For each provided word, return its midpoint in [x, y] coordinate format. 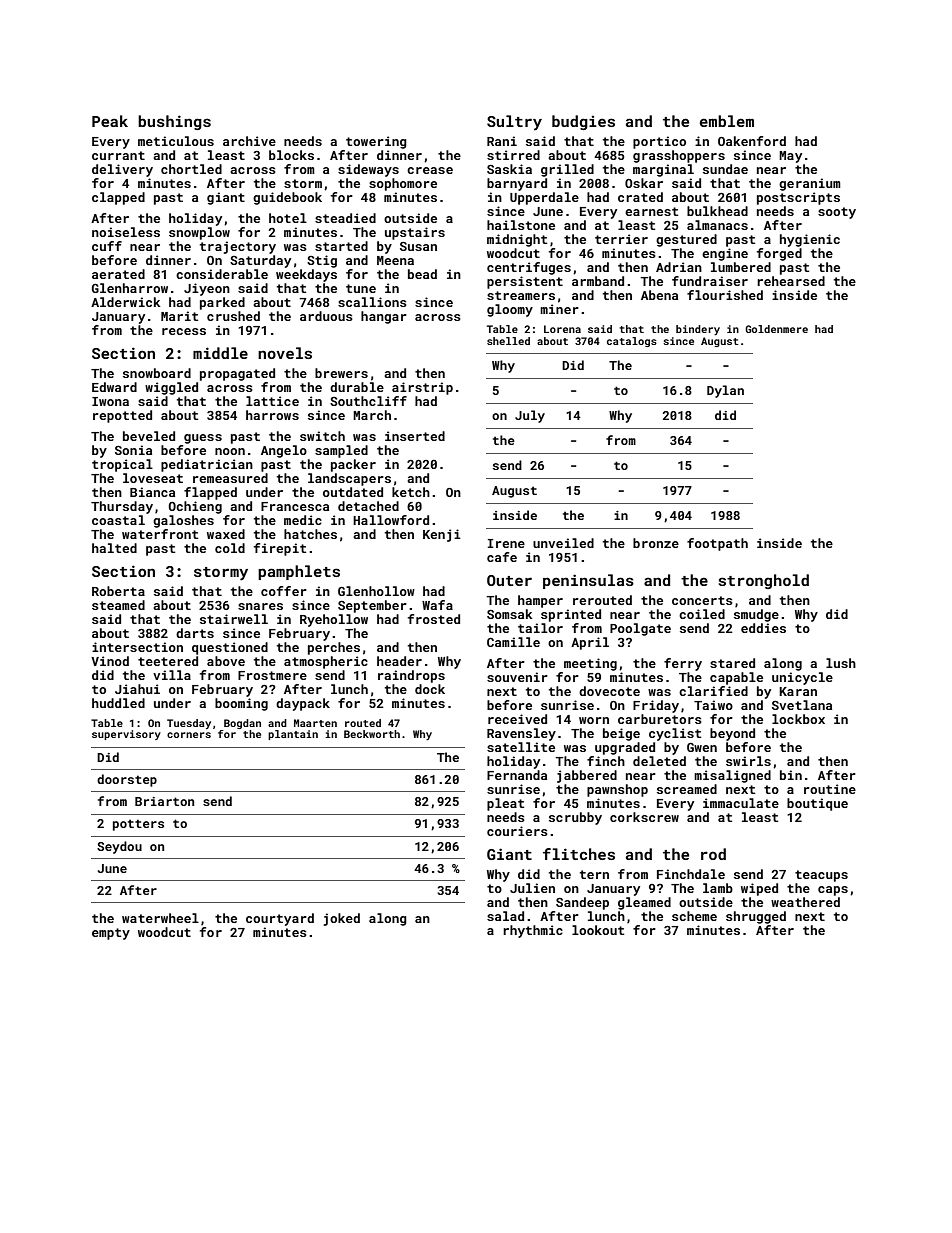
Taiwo [713, 705]
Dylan [725, 391]
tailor [540, 628]
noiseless [126, 232]
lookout [598, 930]
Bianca [152, 492]
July [530, 416]
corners [189, 735]
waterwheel [160, 918]
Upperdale [544, 198]
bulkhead [717, 211]
